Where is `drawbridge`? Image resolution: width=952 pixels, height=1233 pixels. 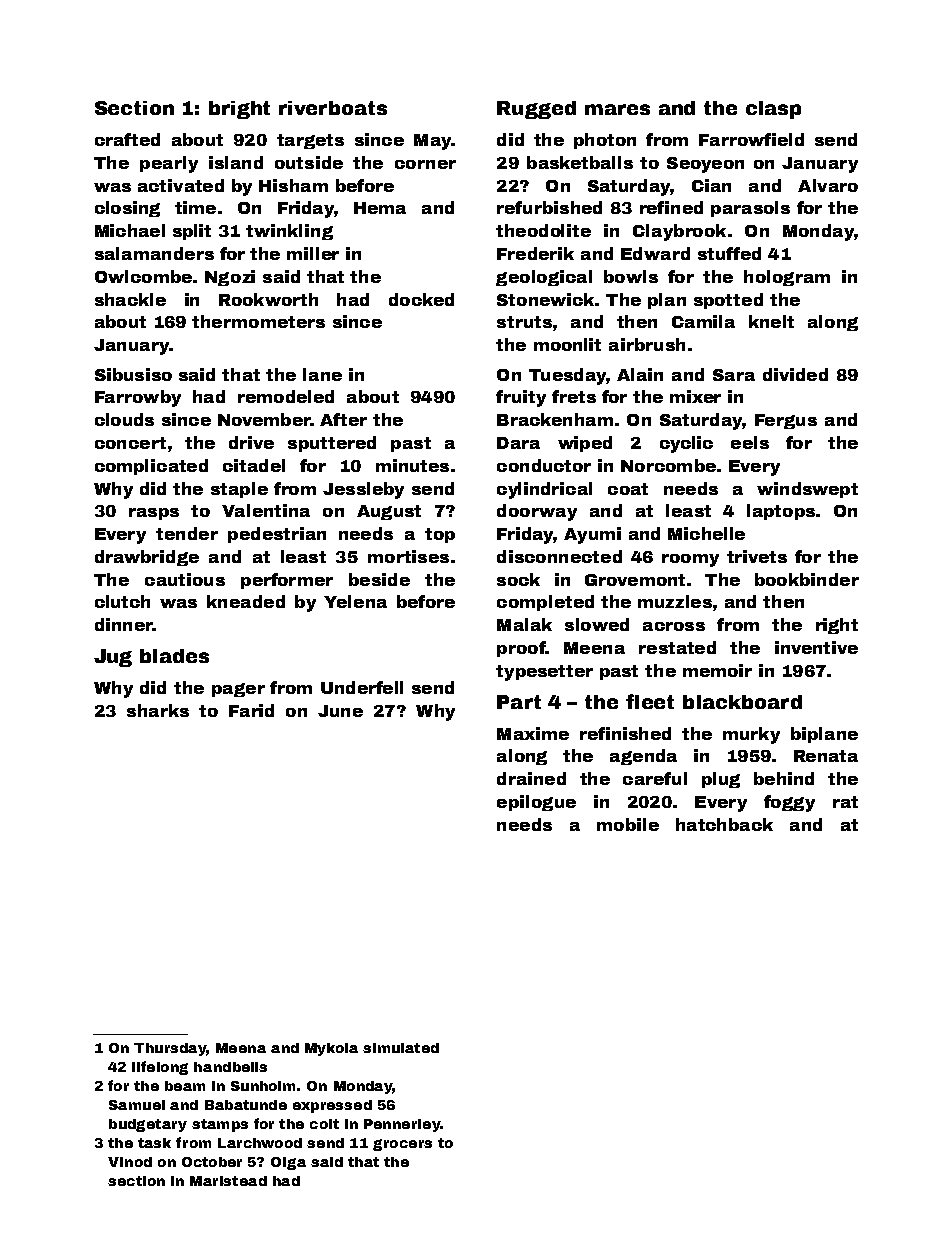 drawbridge is located at coordinates (147, 558).
